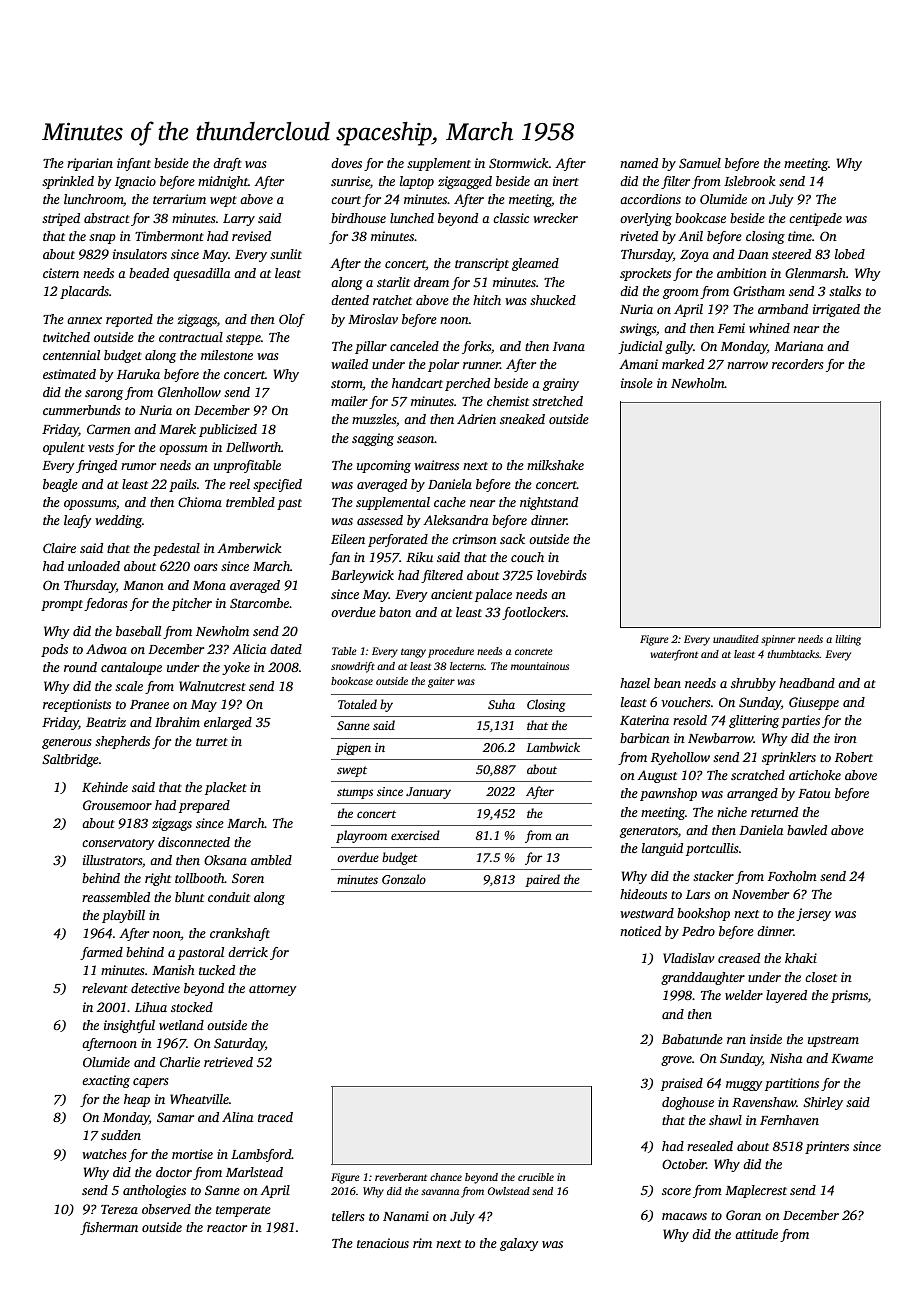 The height and width of the screenshot is (1308, 924). I want to click on barbican, so click(645, 738).
